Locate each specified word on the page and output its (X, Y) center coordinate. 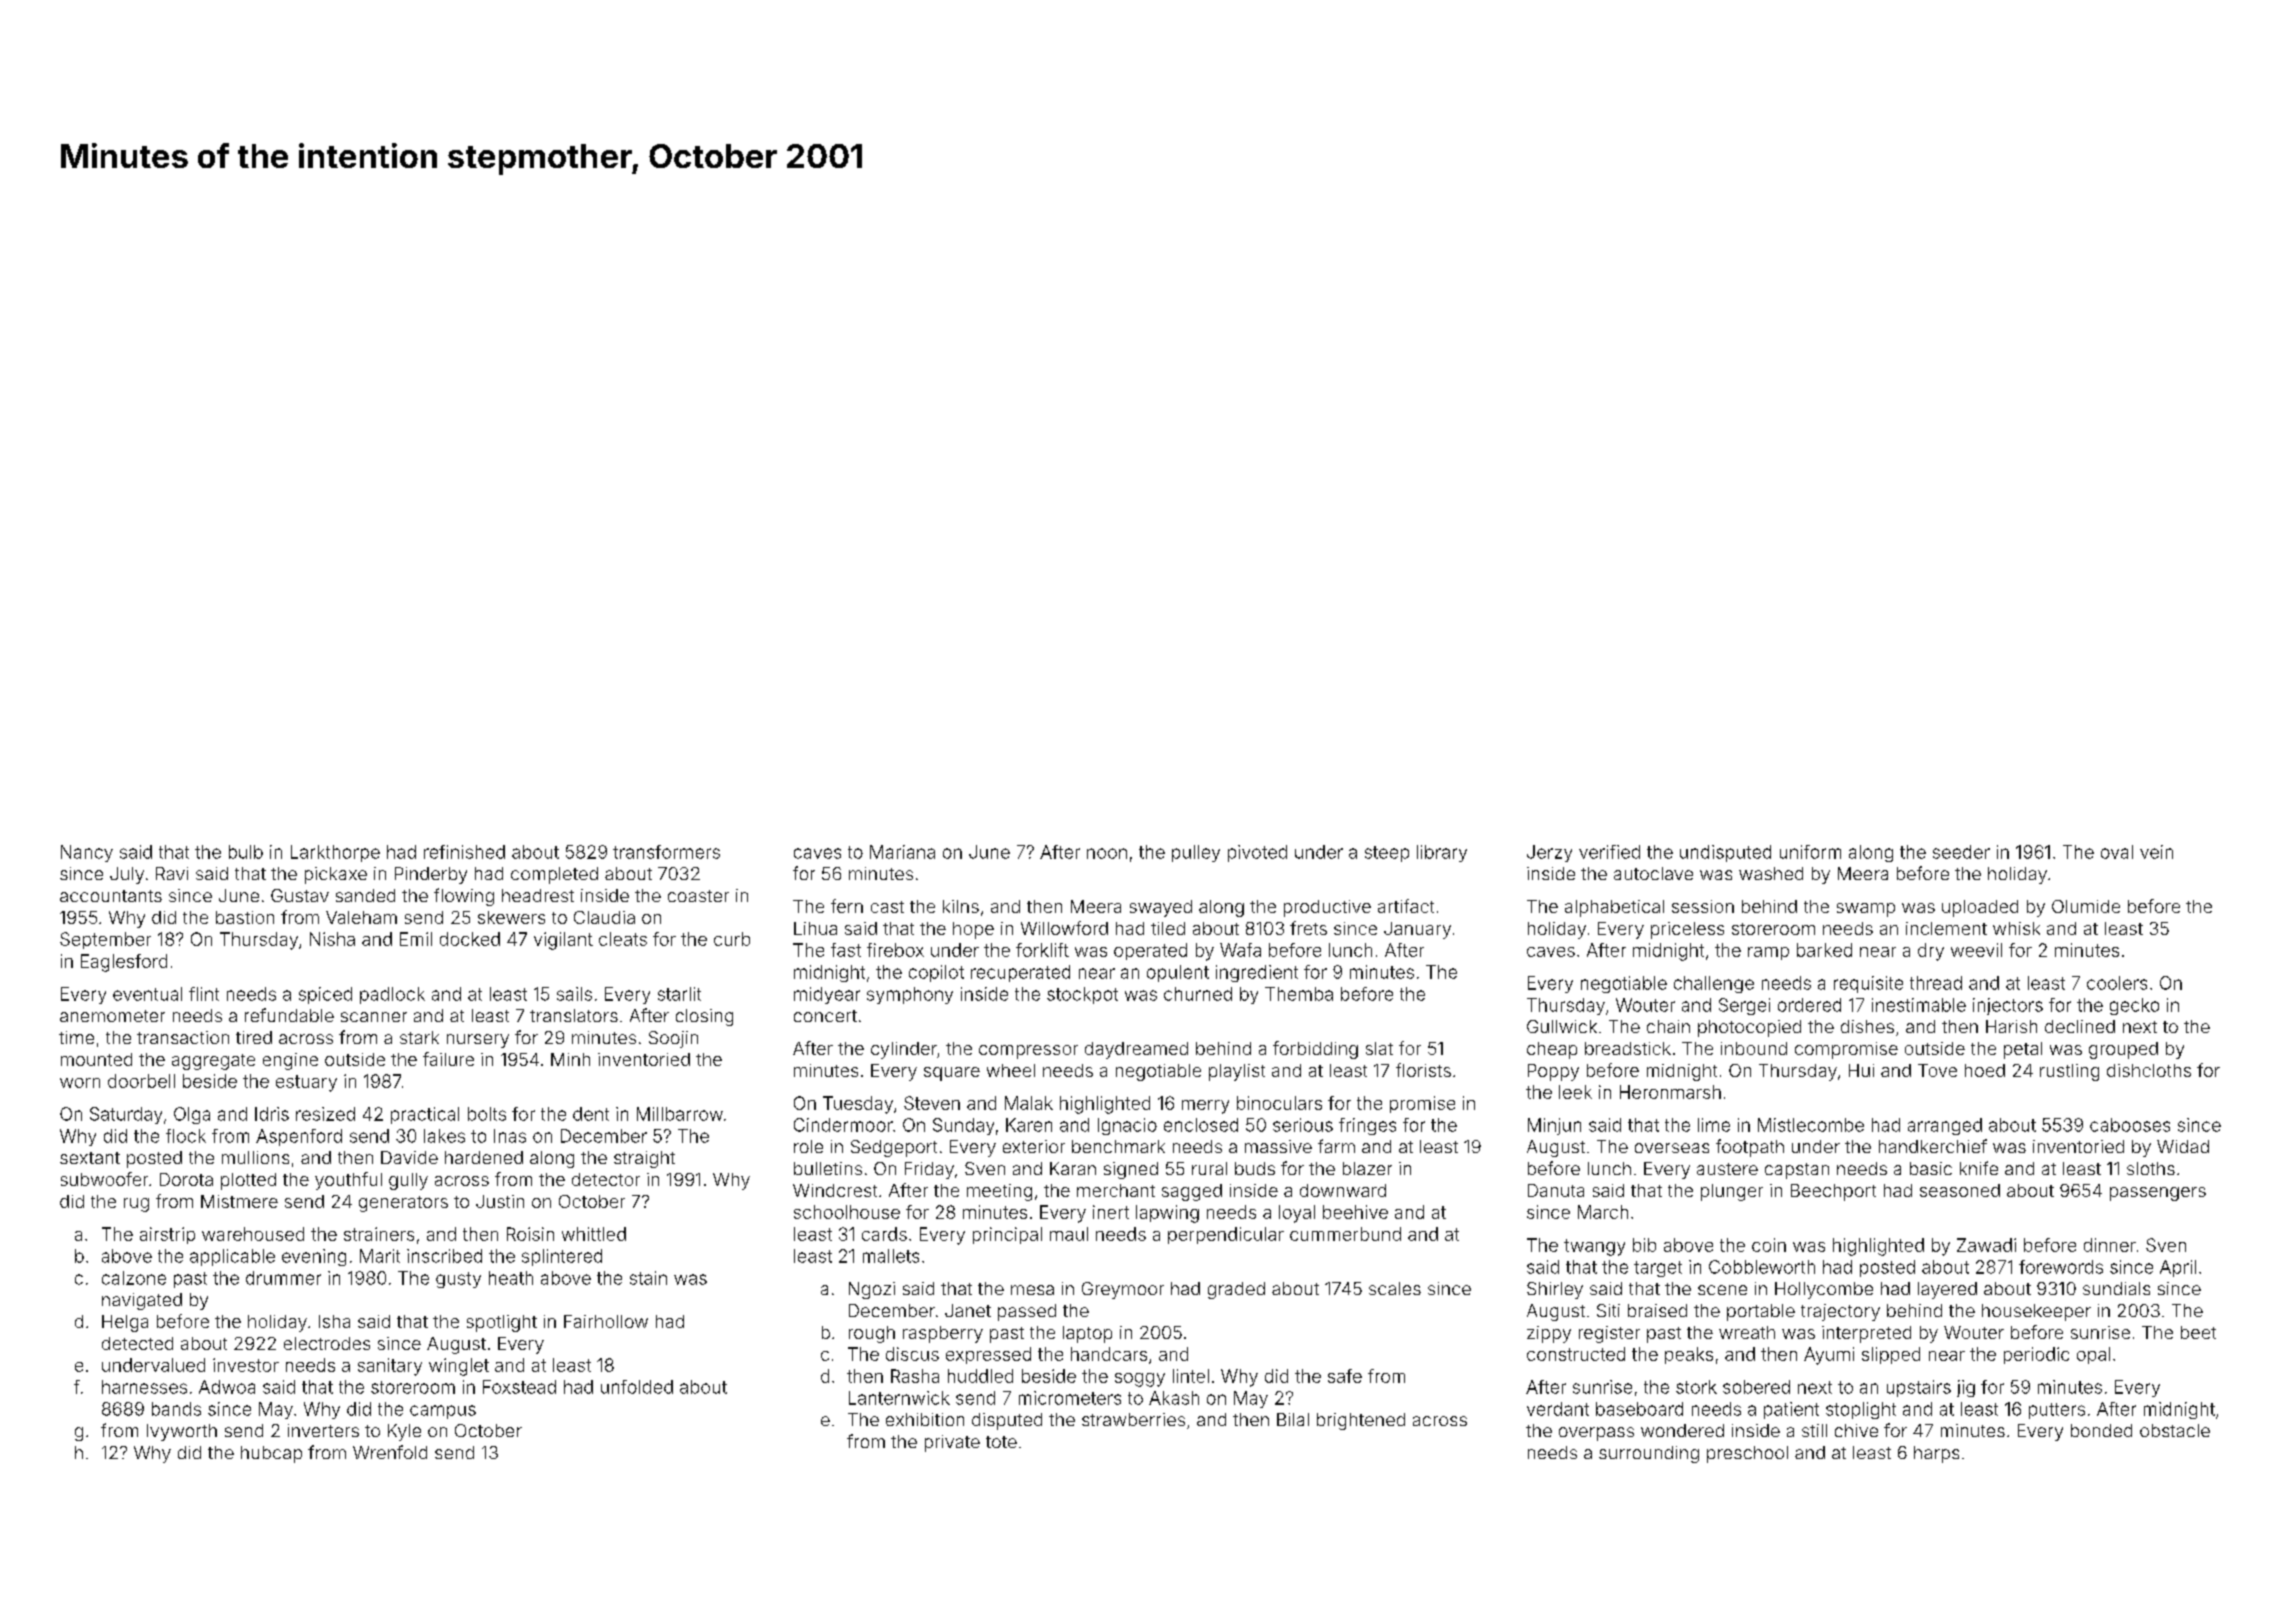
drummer (283, 1278)
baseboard (1639, 1409)
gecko (2134, 1006)
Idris (272, 1114)
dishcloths (2149, 1070)
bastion (245, 917)
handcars (1109, 1354)
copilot (936, 973)
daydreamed (1136, 1050)
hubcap (271, 1454)
